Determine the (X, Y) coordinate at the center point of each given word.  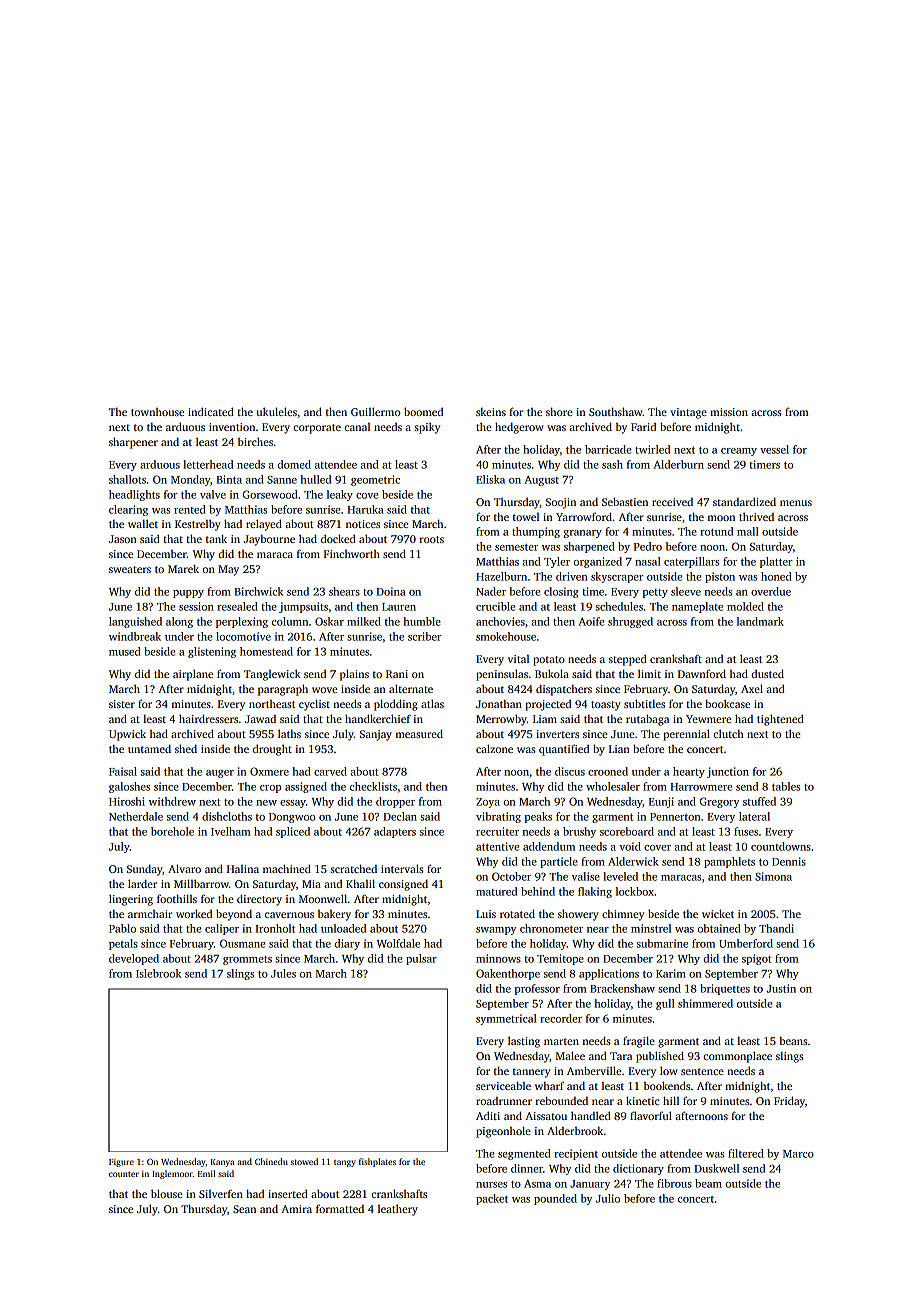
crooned (608, 771)
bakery (334, 915)
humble (422, 621)
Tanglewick (272, 675)
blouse (167, 1193)
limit (649, 673)
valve (213, 494)
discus (570, 771)
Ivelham (230, 831)
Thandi (776, 928)
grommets (247, 960)
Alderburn (679, 464)
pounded (555, 1199)
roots (431, 539)
